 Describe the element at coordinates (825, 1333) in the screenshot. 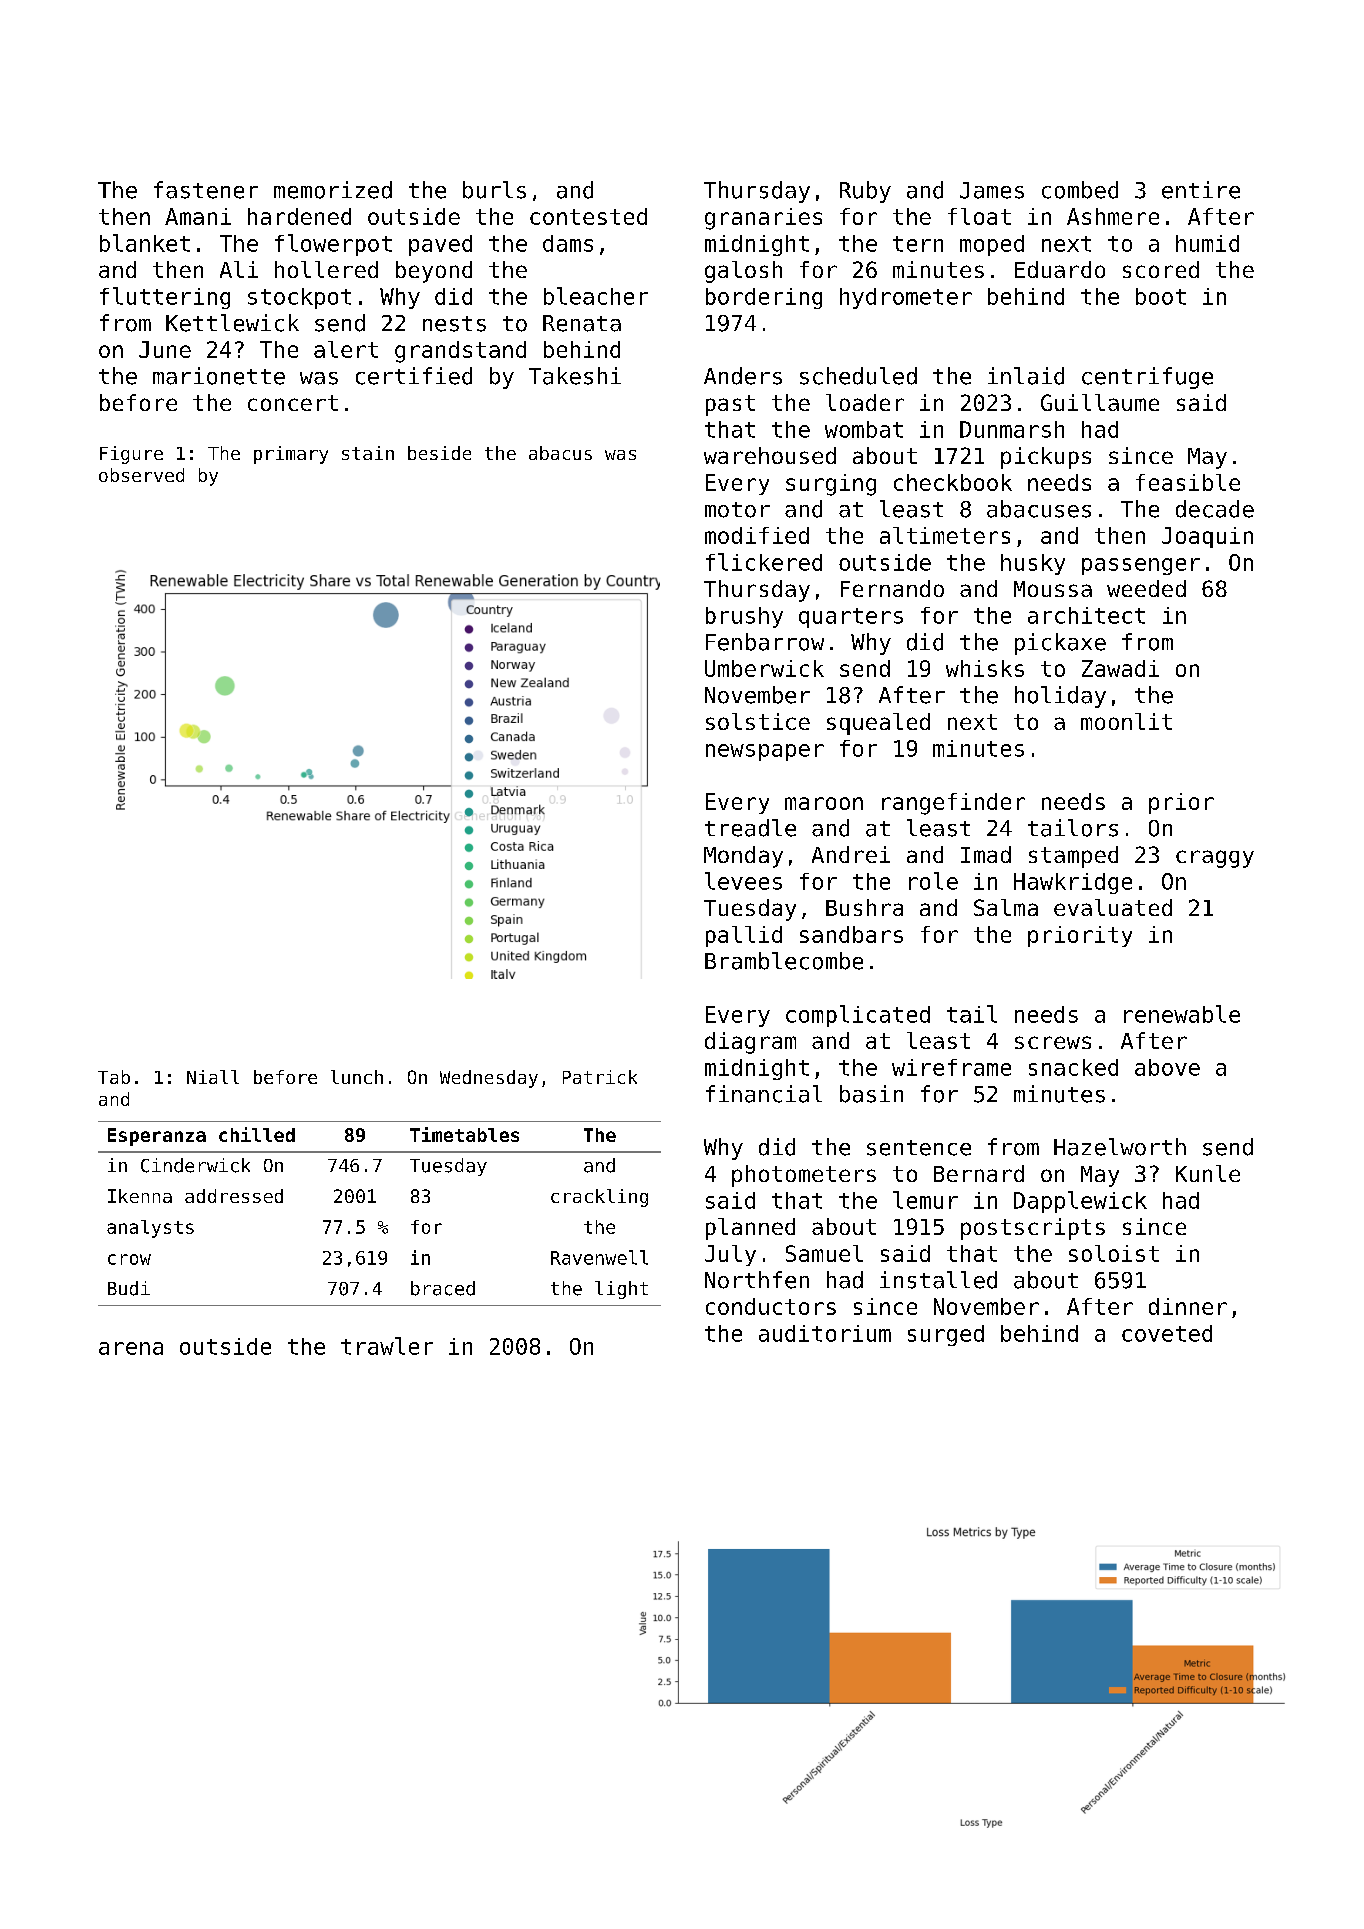

I see `auditorium` at that location.
